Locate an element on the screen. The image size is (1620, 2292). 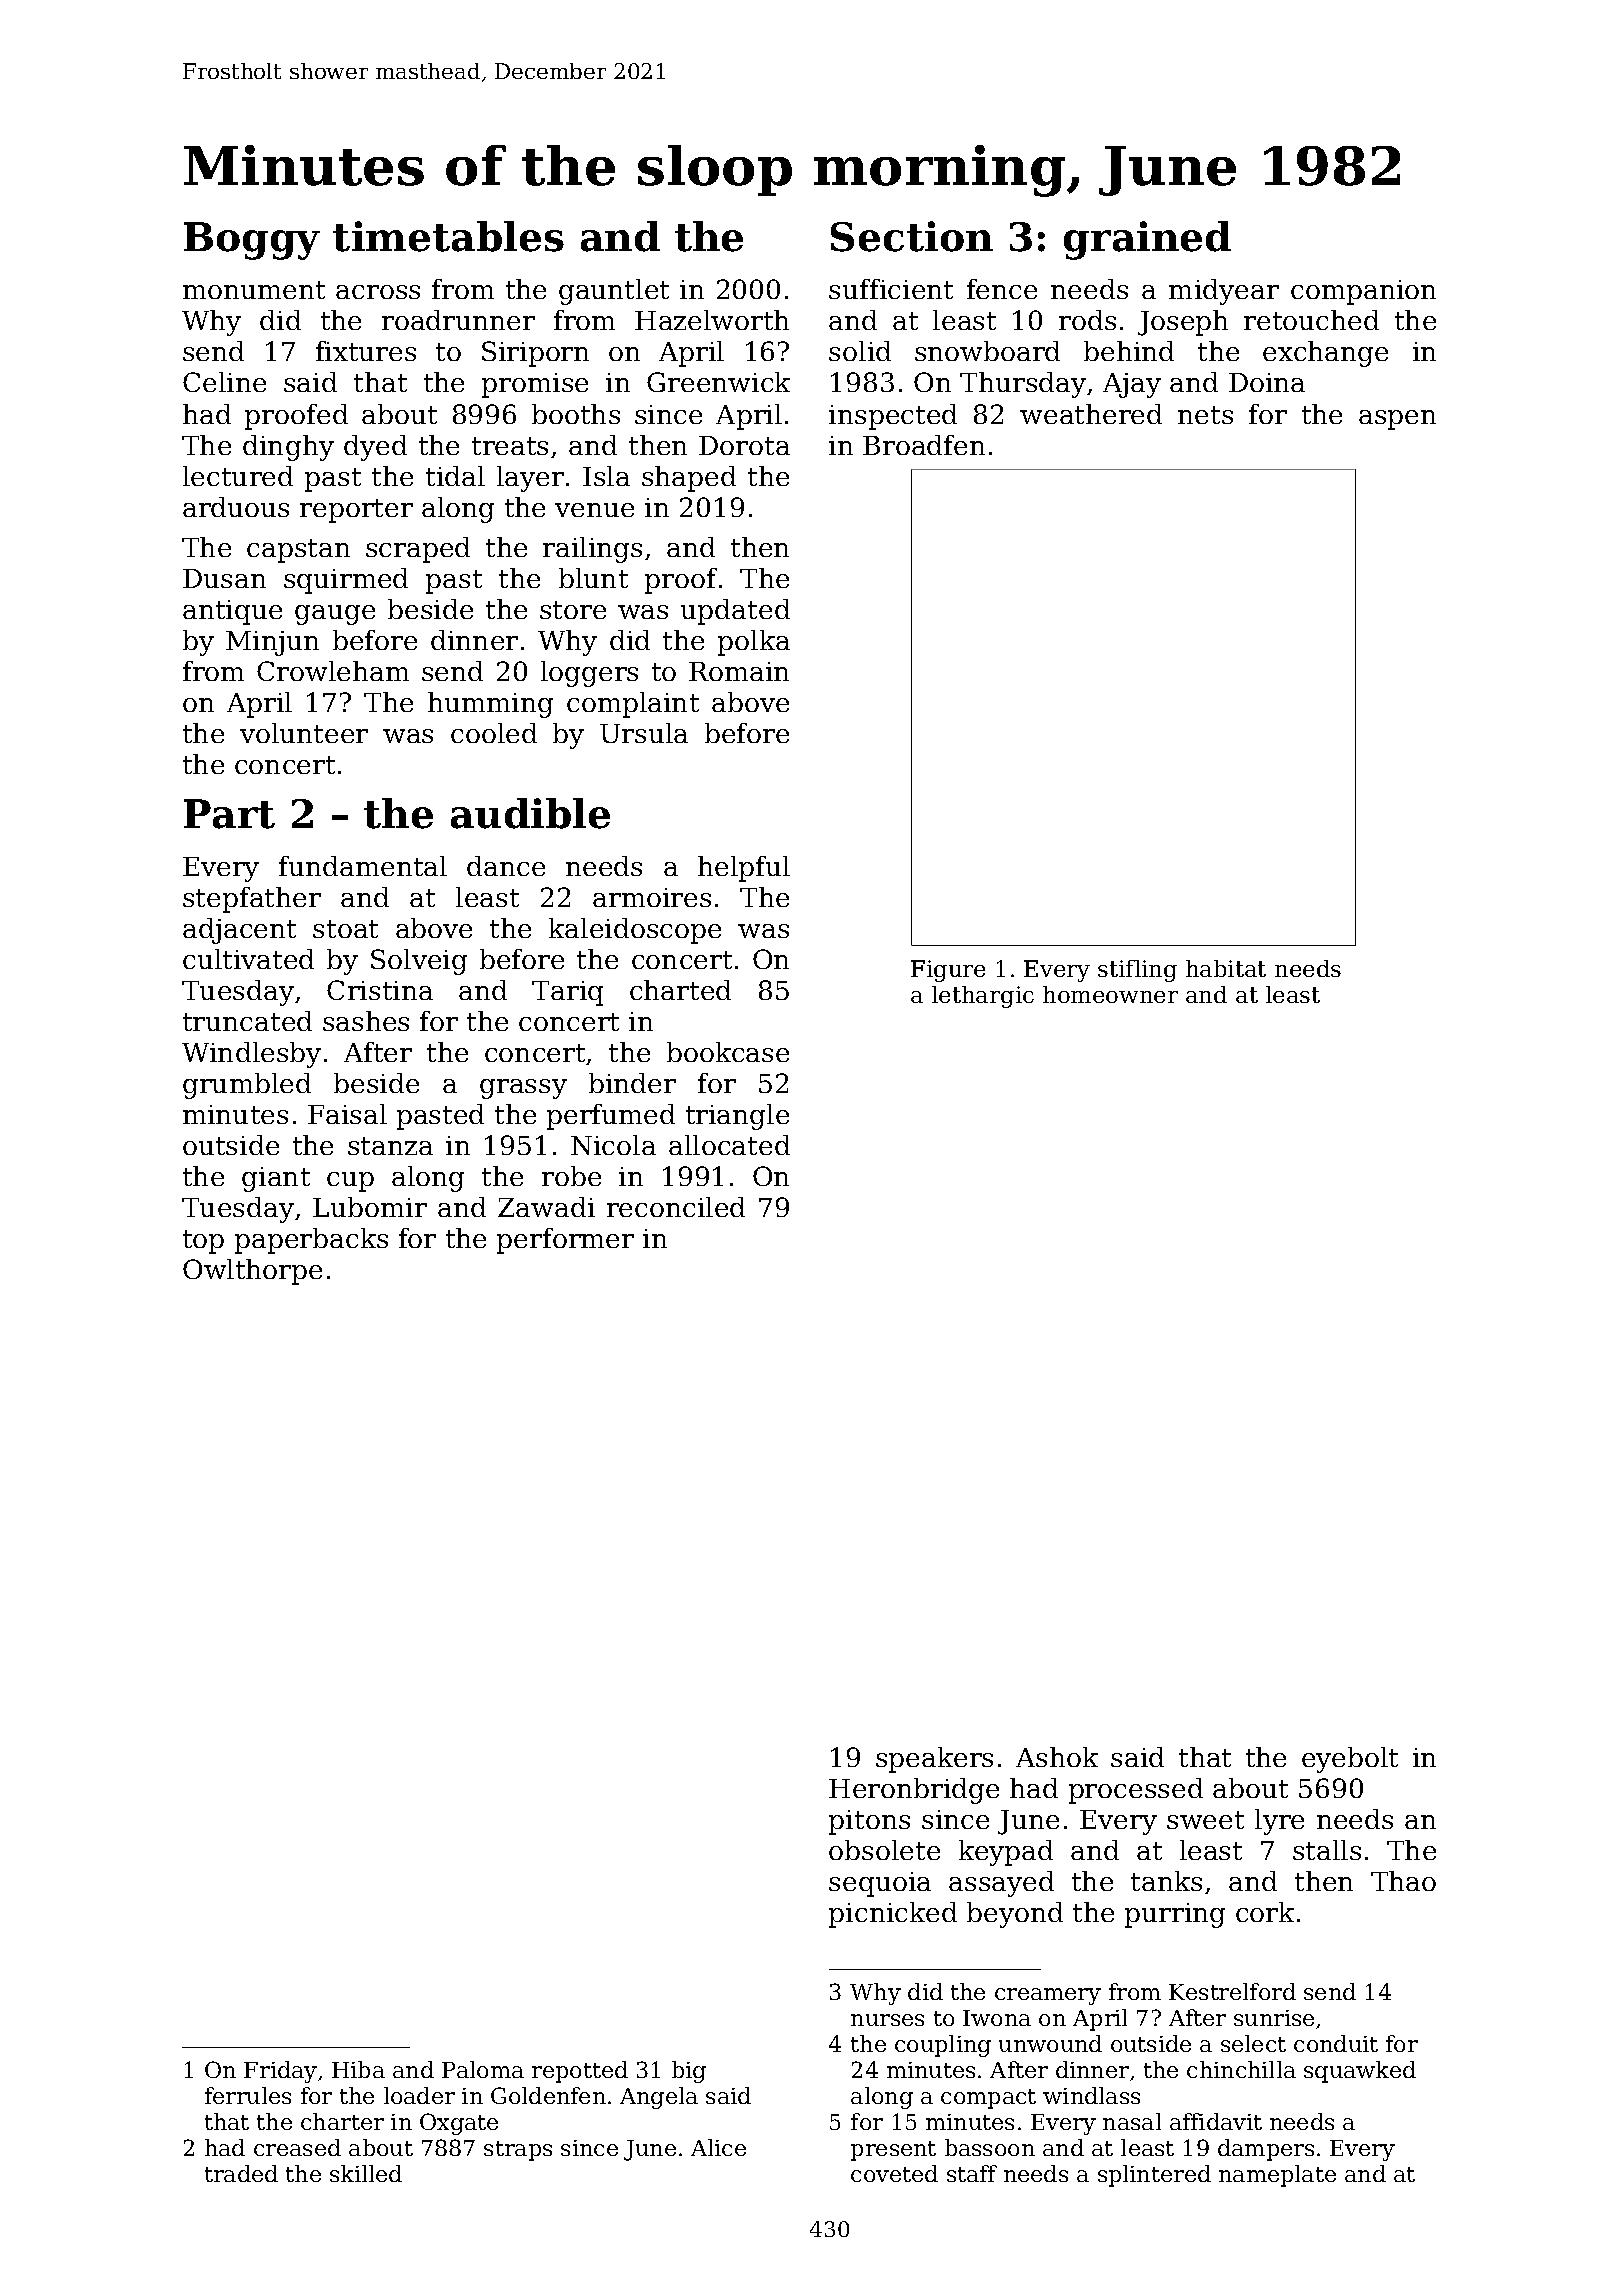
grassy is located at coordinates (523, 1089).
